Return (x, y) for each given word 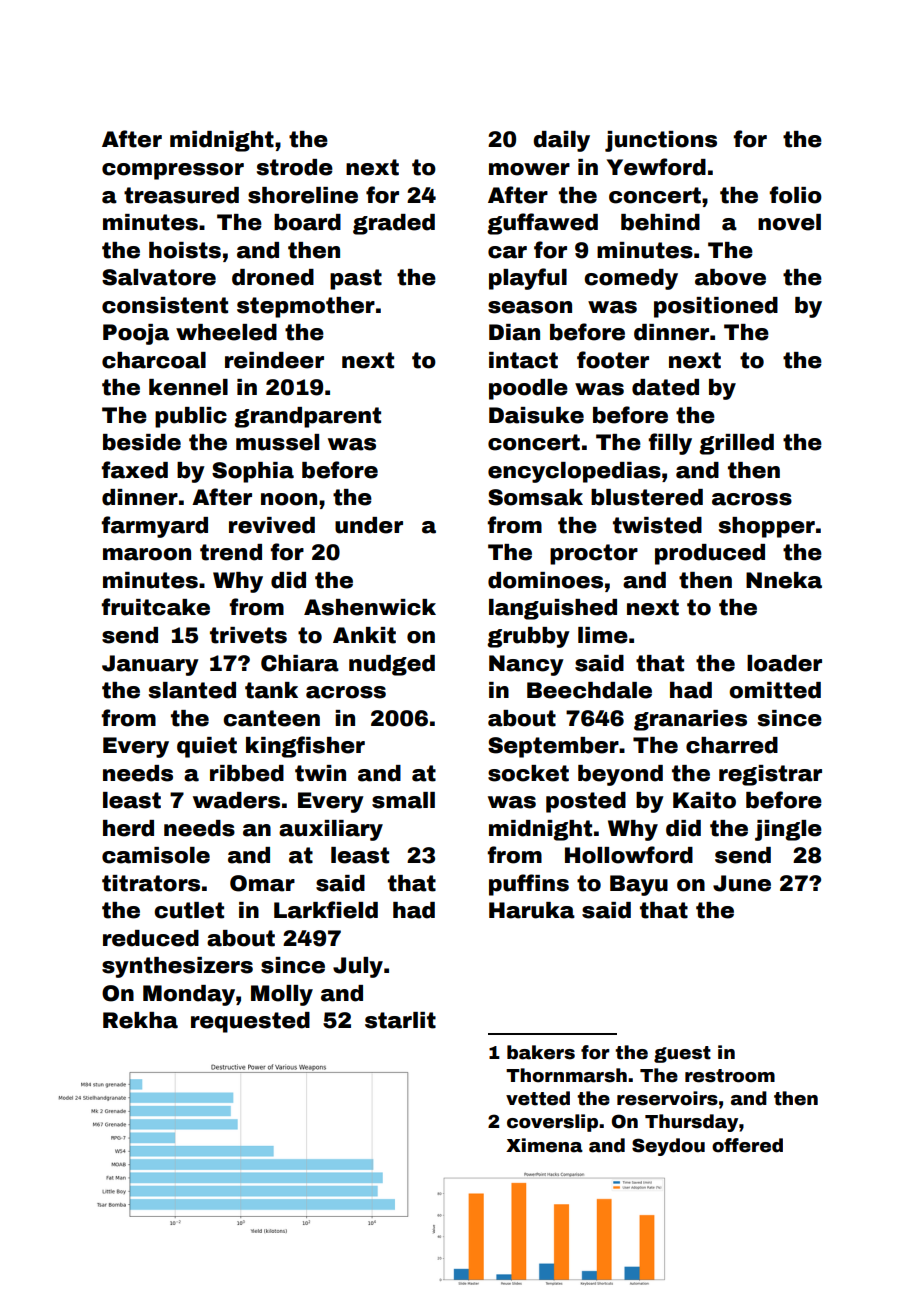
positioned (716, 307)
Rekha (140, 1020)
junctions (661, 141)
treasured (181, 195)
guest (682, 1054)
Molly (282, 995)
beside (142, 442)
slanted (192, 690)
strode (295, 167)
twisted (657, 525)
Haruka (532, 910)
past (356, 279)
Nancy (526, 665)
